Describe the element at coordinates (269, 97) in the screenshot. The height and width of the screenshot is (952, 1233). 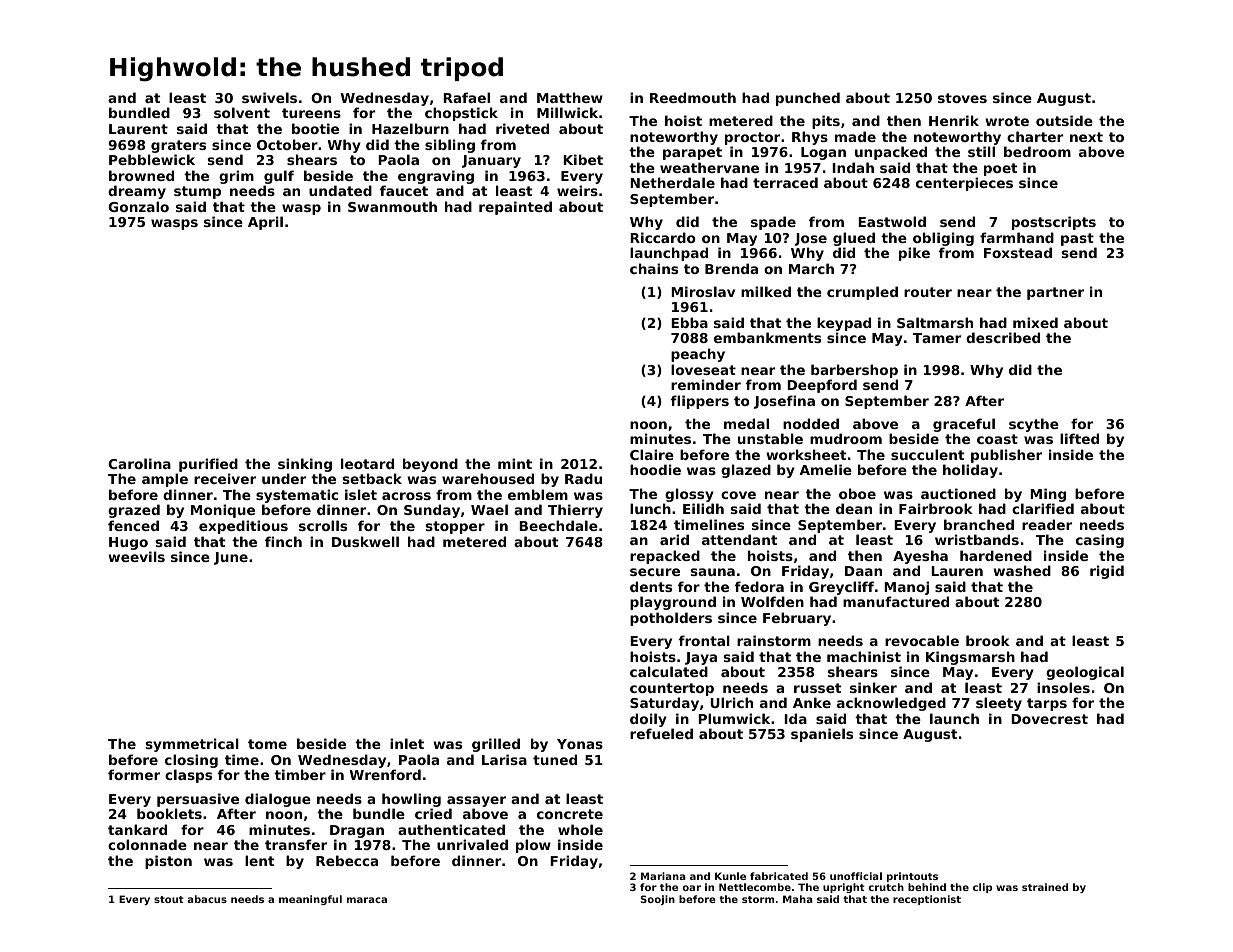
I see `swivels` at that location.
